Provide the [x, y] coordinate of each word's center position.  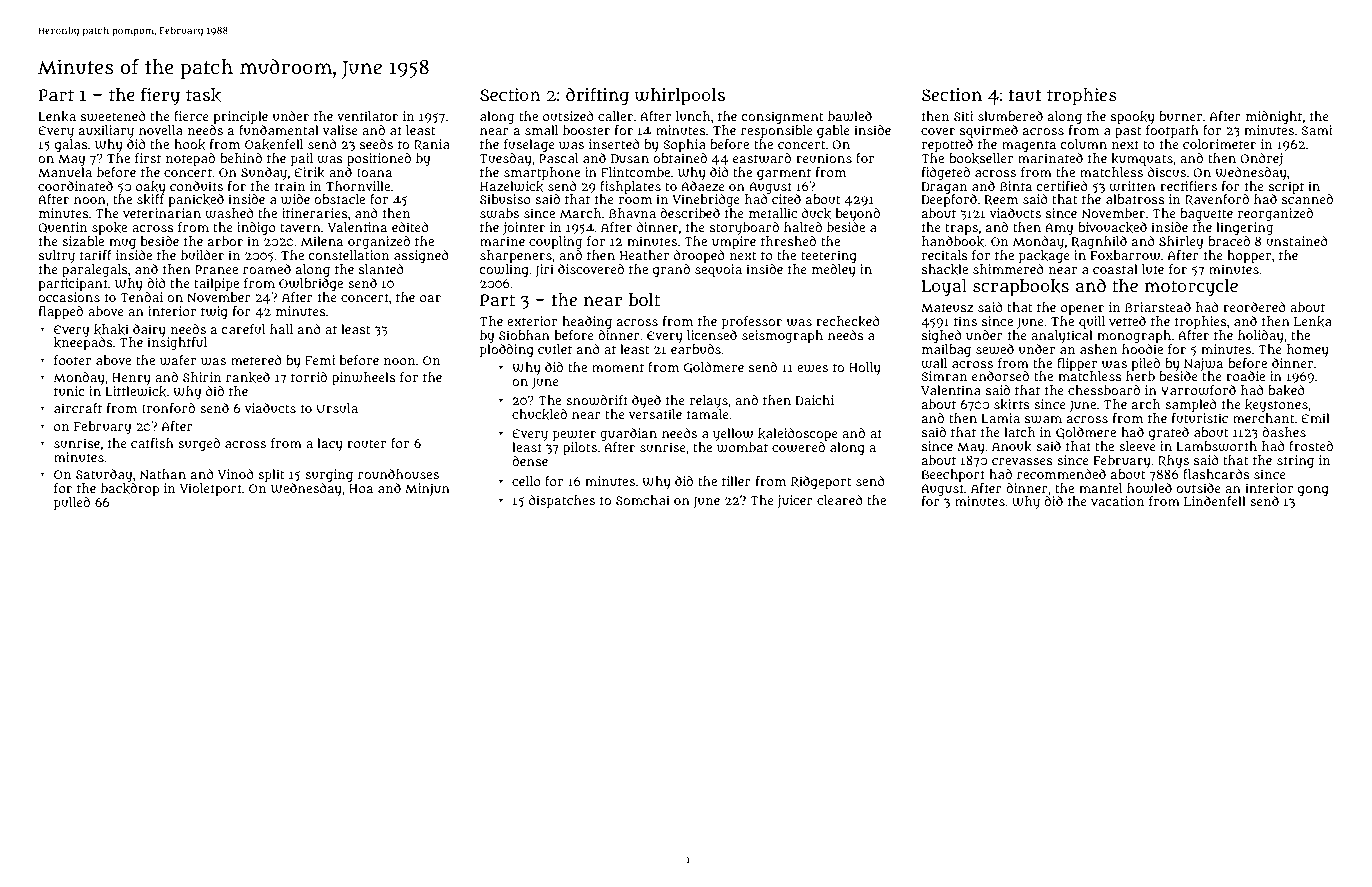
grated [1169, 433]
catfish [152, 443]
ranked [248, 377]
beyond [858, 214]
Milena [322, 241]
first [148, 158]
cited [786, 199]
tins [965, 321]
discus [1167, 172]
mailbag [946, 350]
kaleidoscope [798, 435]
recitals [945, 255]
